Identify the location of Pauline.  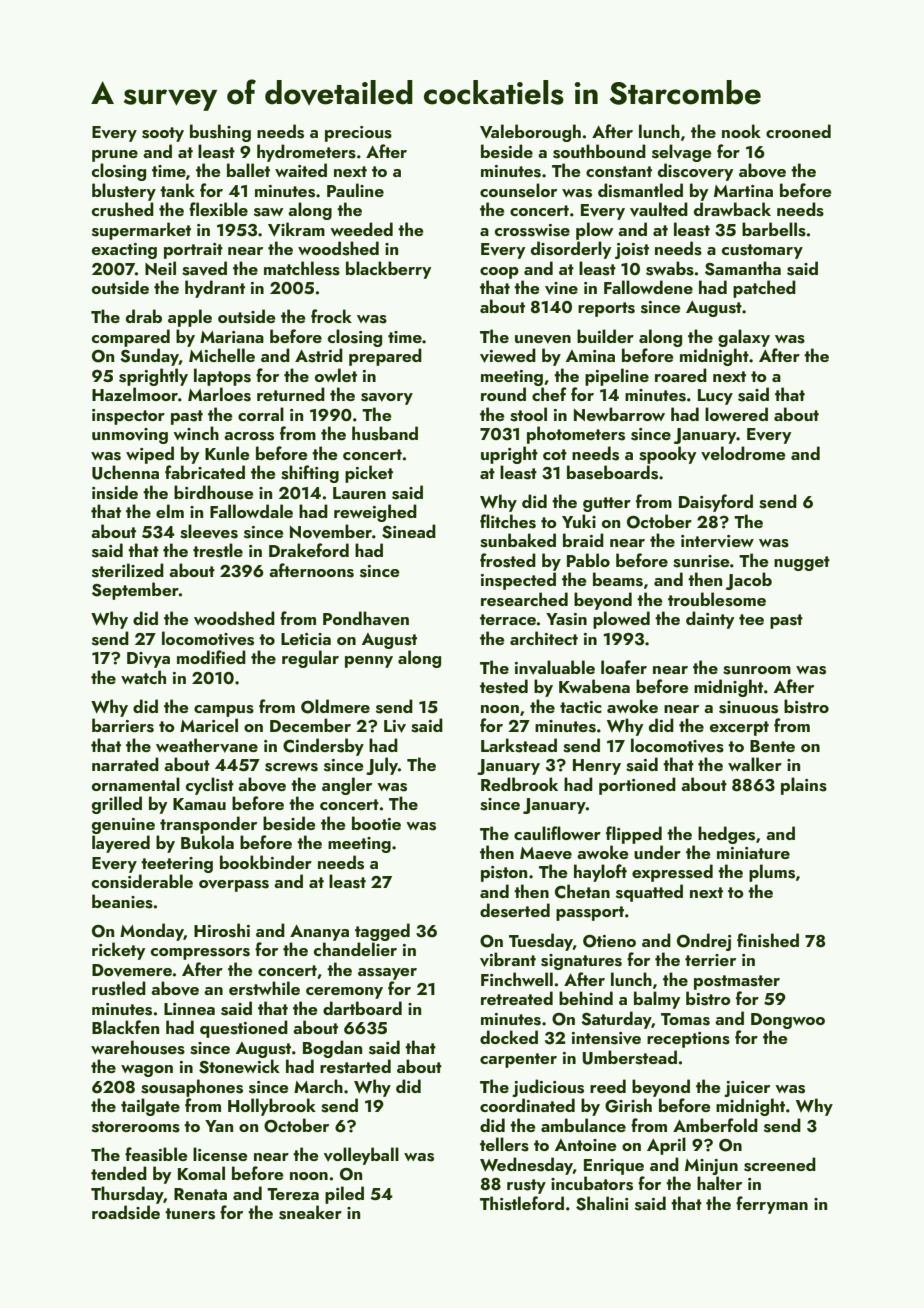
(355, 190).
